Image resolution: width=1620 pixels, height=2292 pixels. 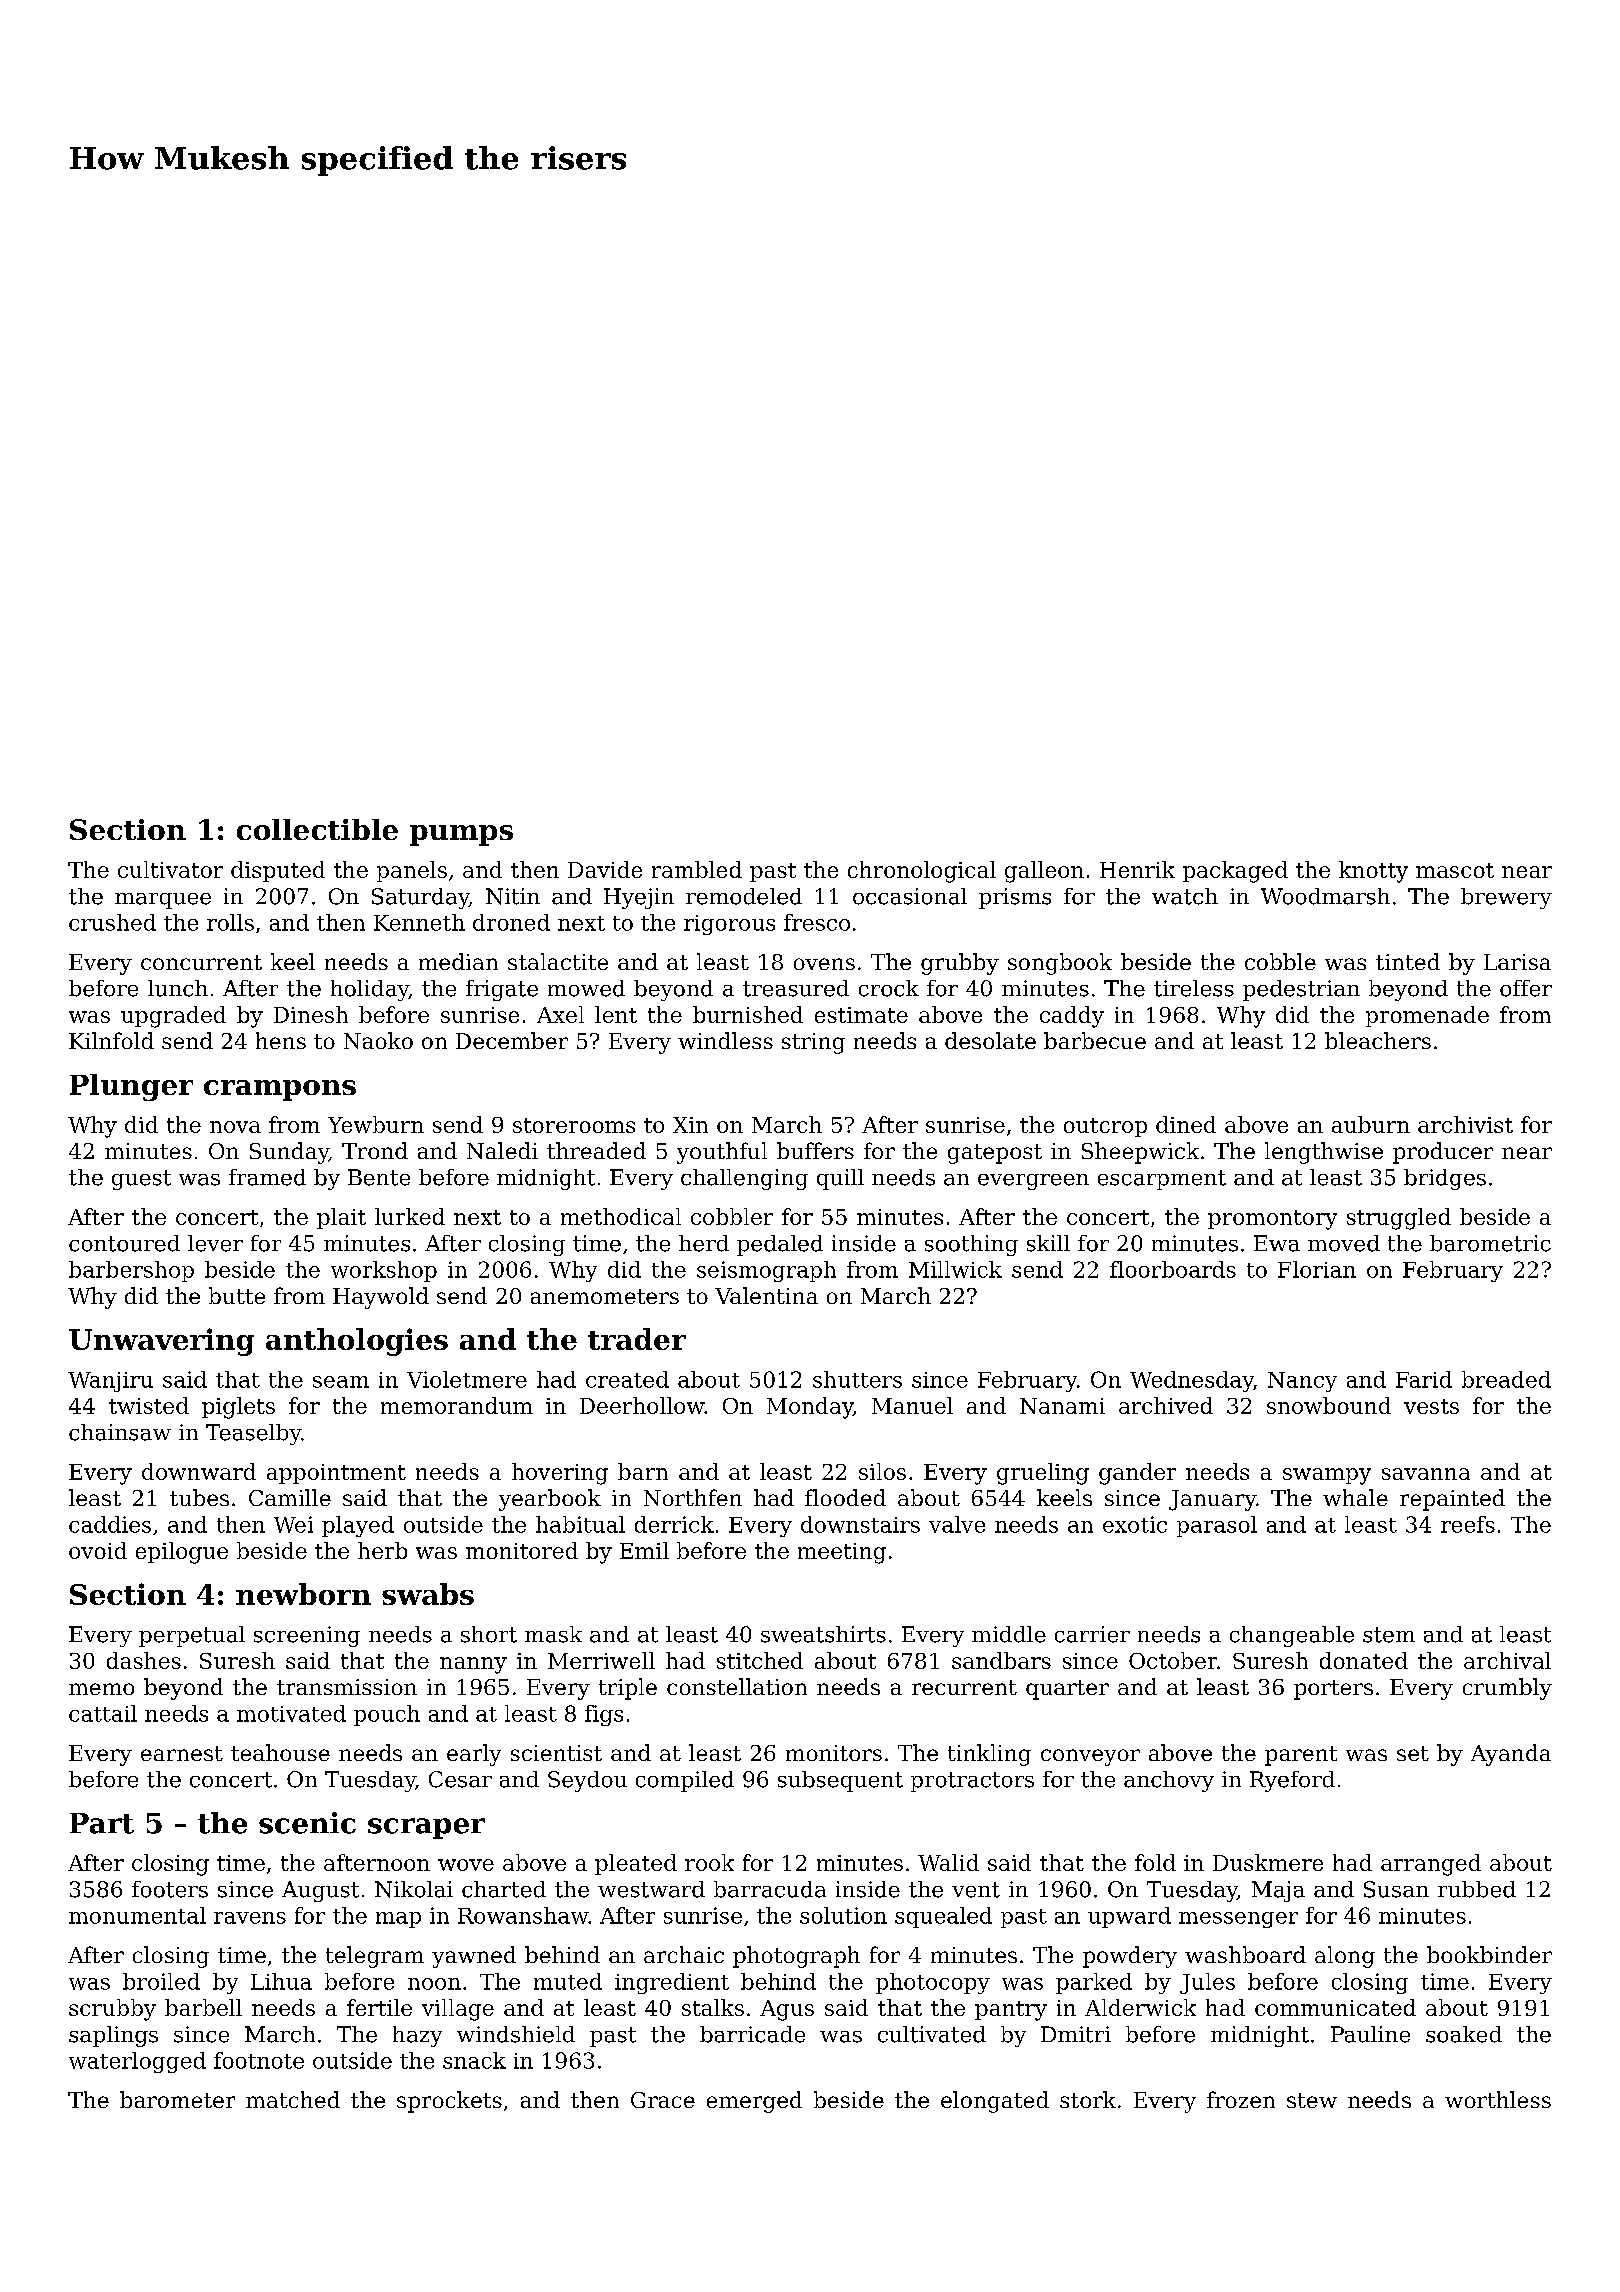 I want to click on upward, so click(x=1129, y=1917).
